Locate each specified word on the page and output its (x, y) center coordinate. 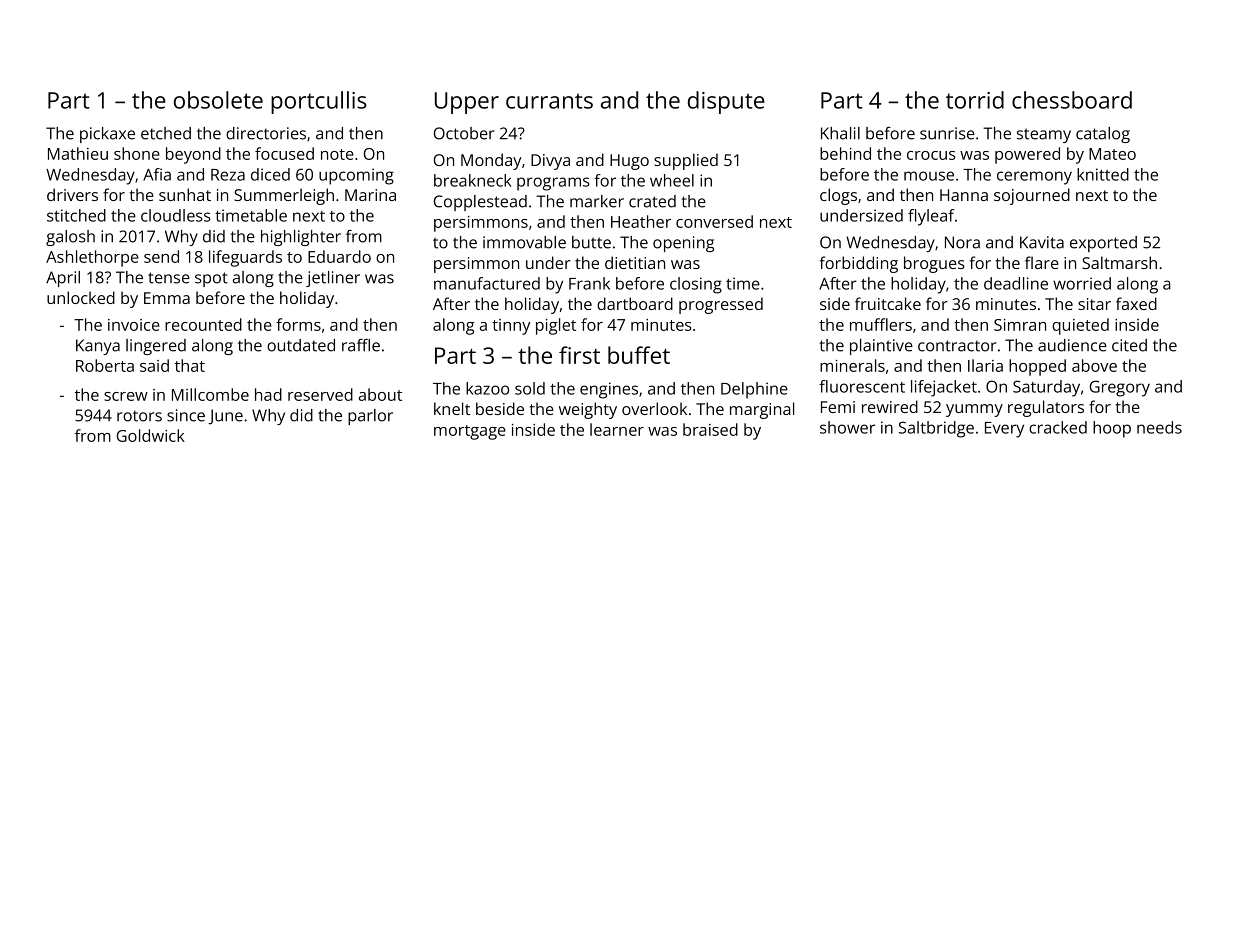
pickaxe (107, 135)
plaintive (881, 347)
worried (1082, 283)
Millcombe (210, 394)
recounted (203, 324)
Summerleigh (284, 196)
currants (549, 101)
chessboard (1072, 100)
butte (591, 242)
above (1094, 365)
